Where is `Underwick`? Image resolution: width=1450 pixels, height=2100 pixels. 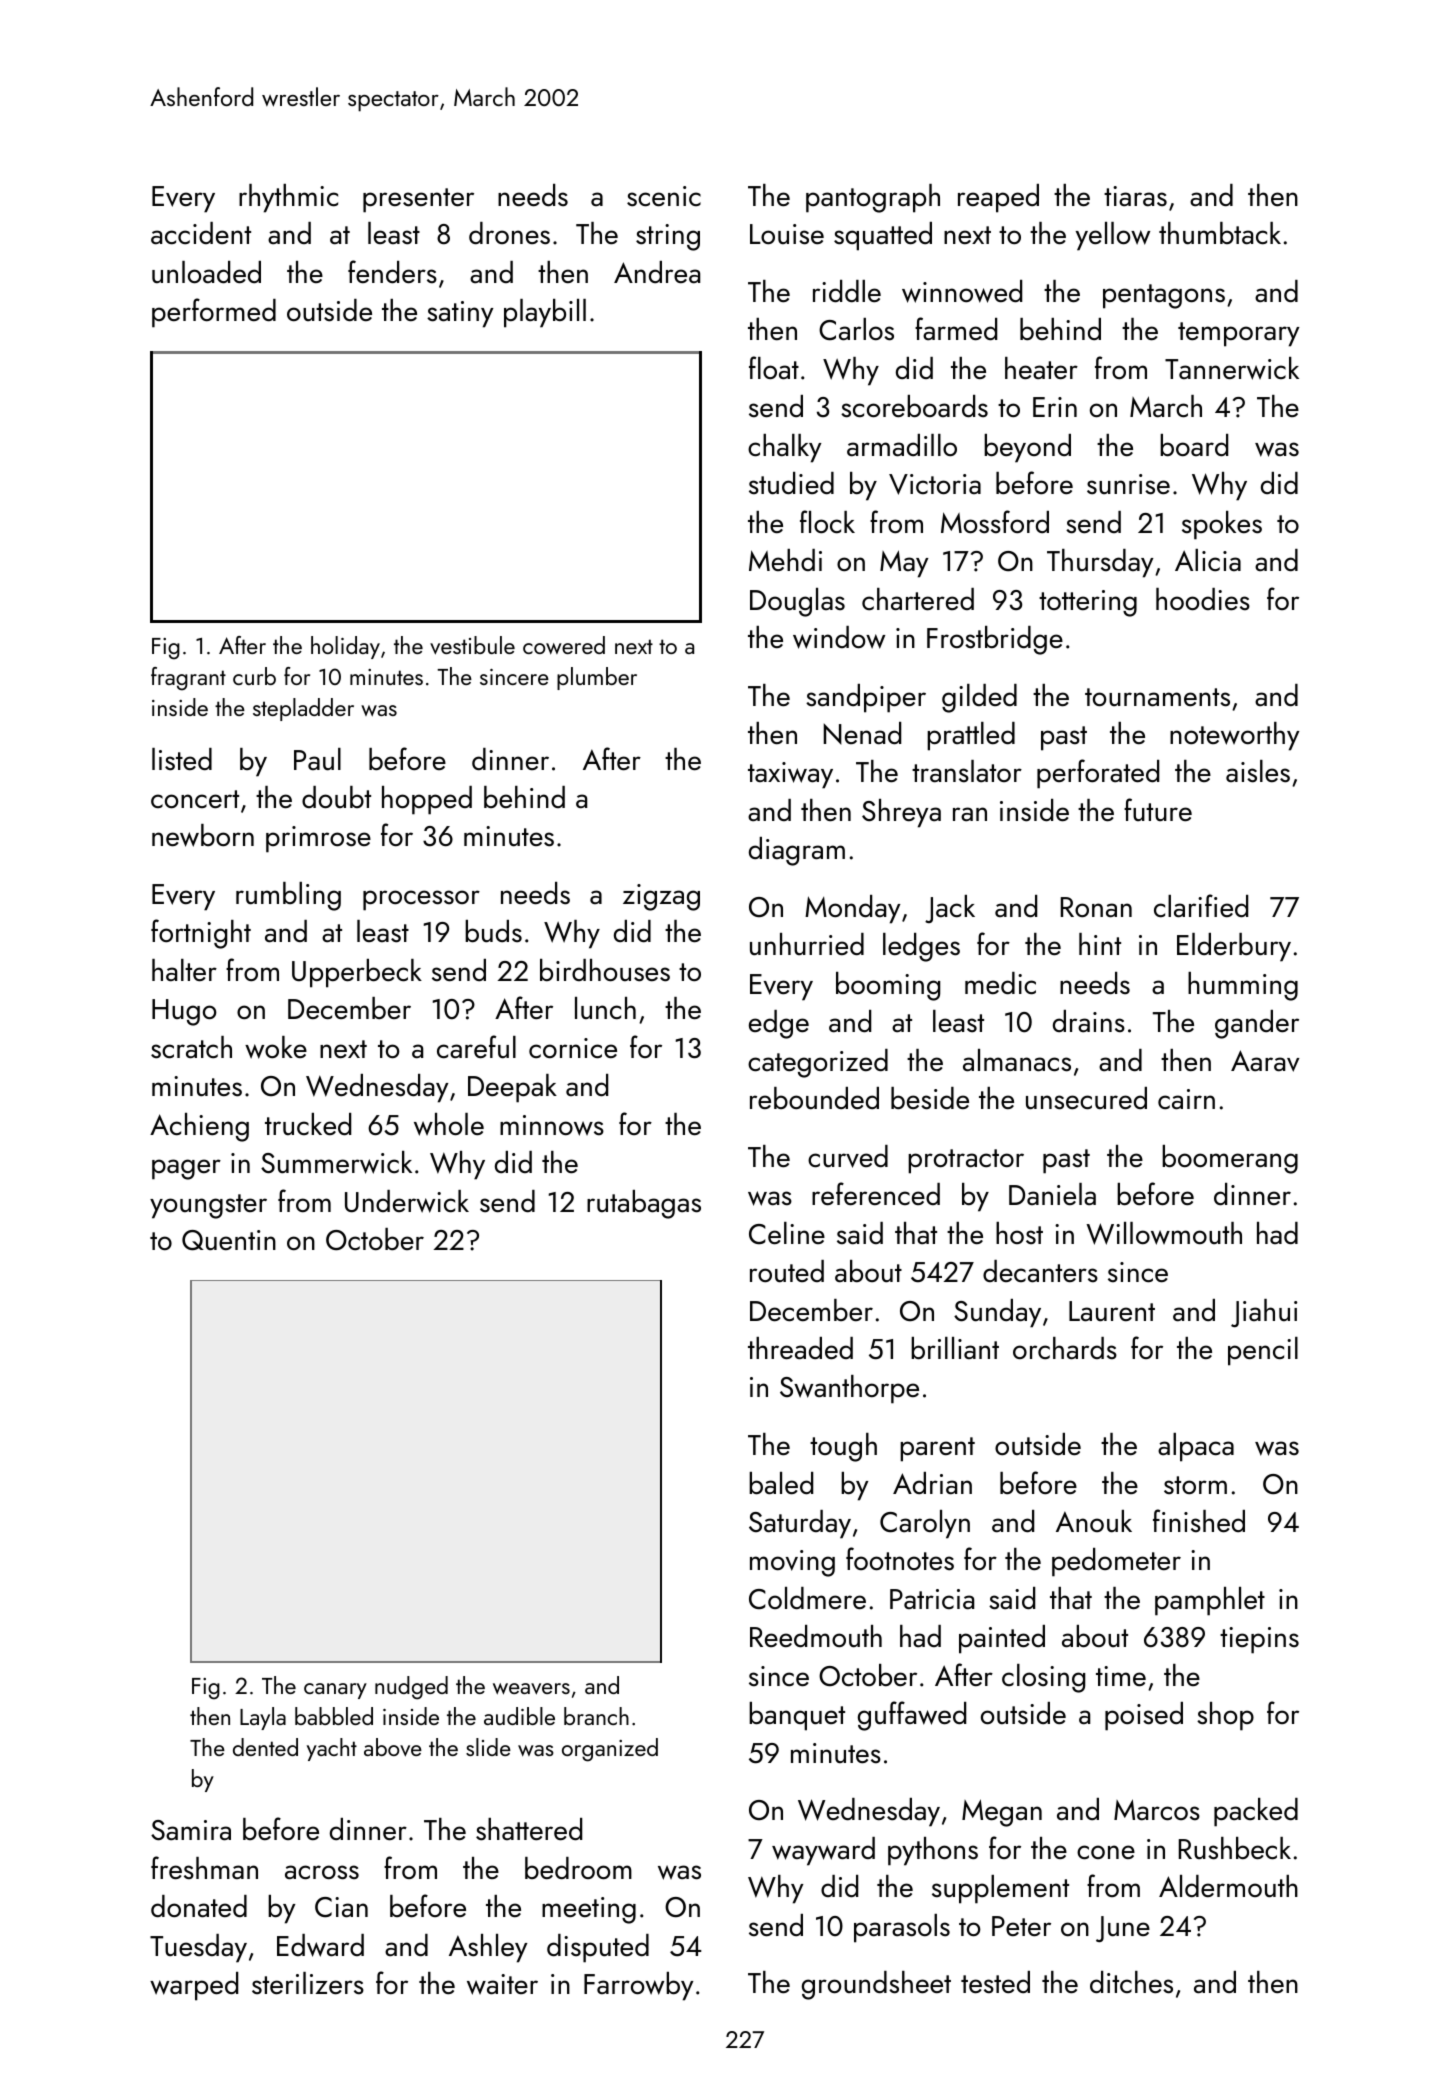
Underwick is located at coordinates (407, 1201).
